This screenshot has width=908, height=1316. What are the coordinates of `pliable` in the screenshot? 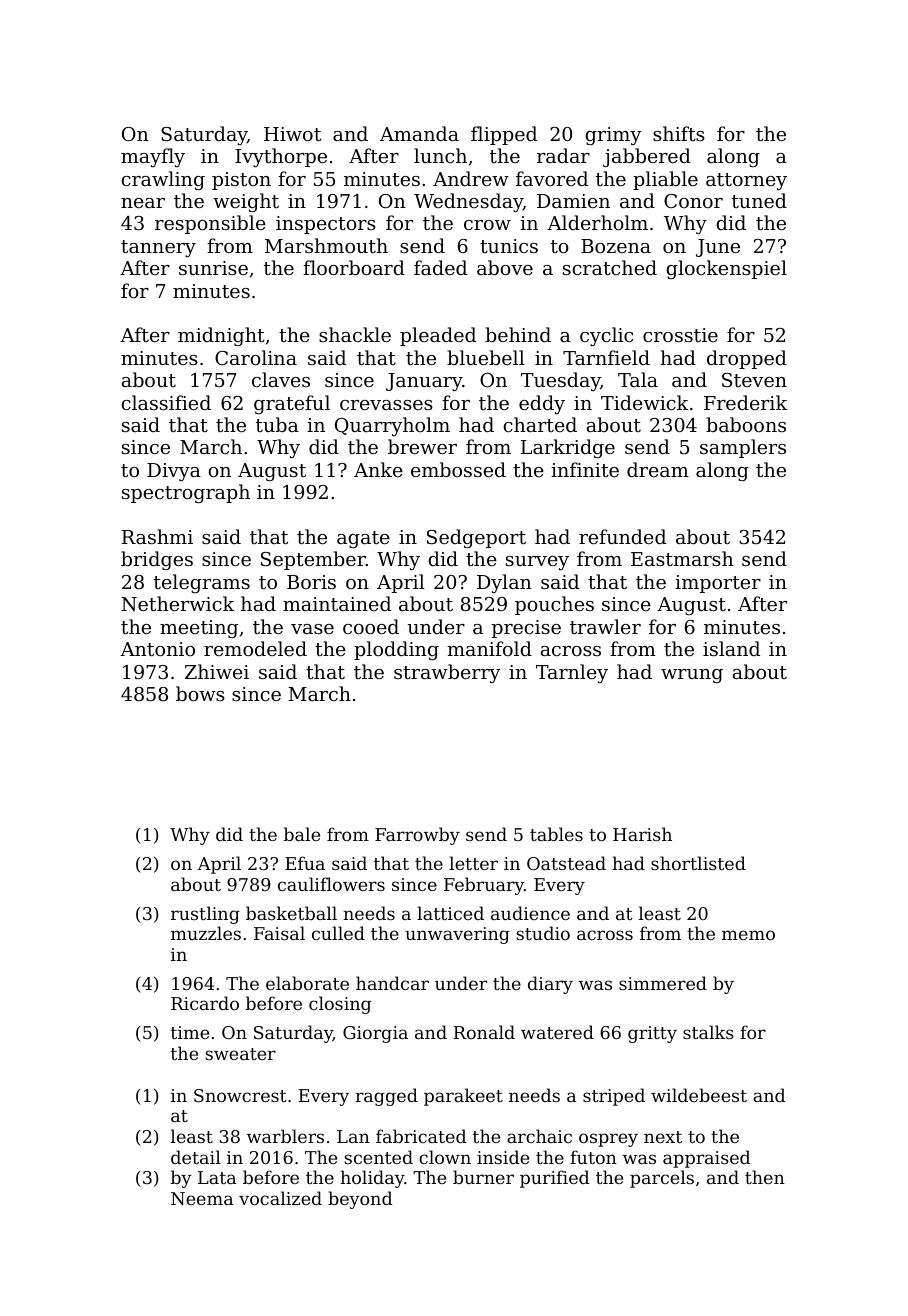 It's located at (665, 180).
